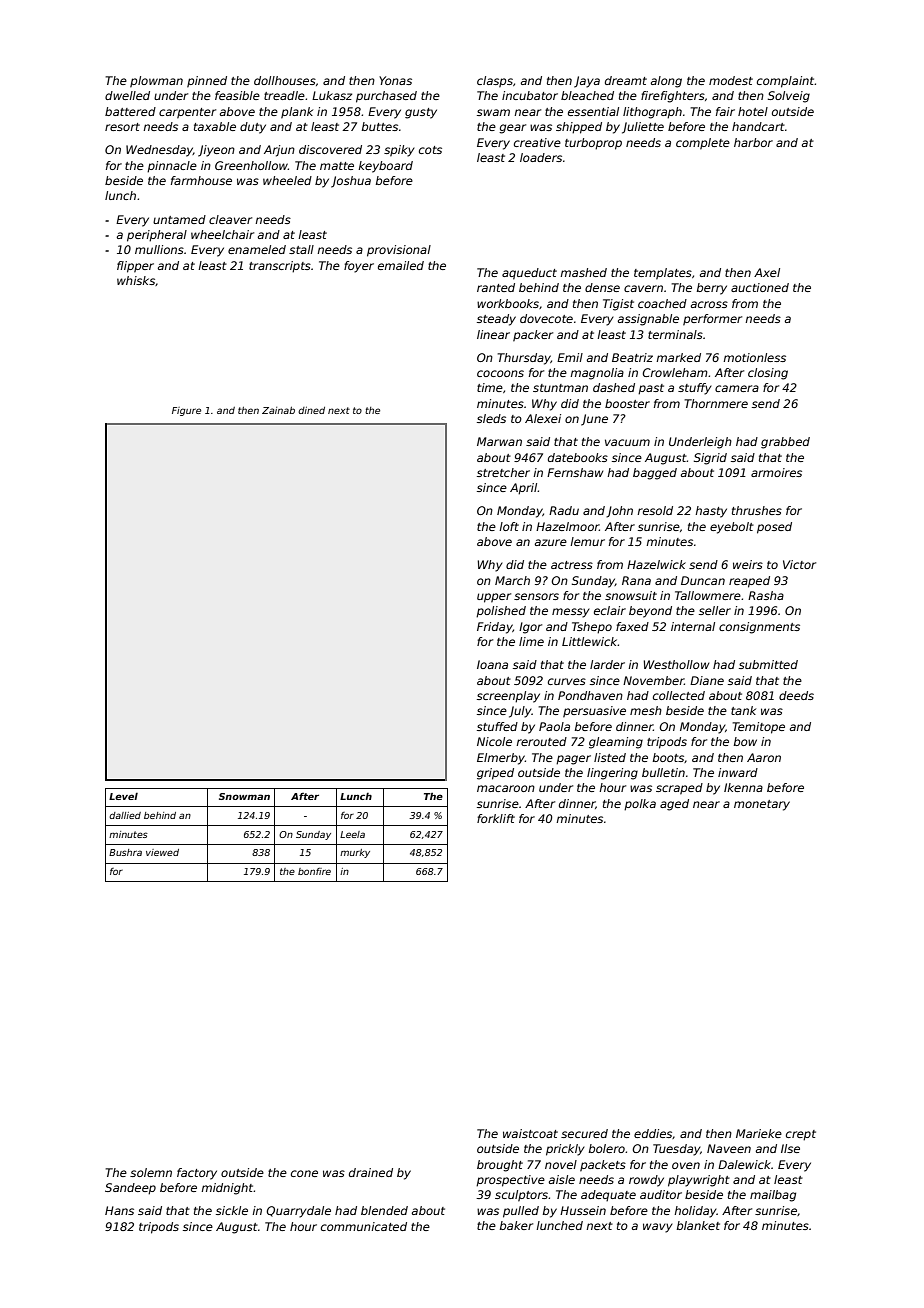 The width and height of the screenshot is (924, 1308). I want to click on solemn, so click(151, 1172).
